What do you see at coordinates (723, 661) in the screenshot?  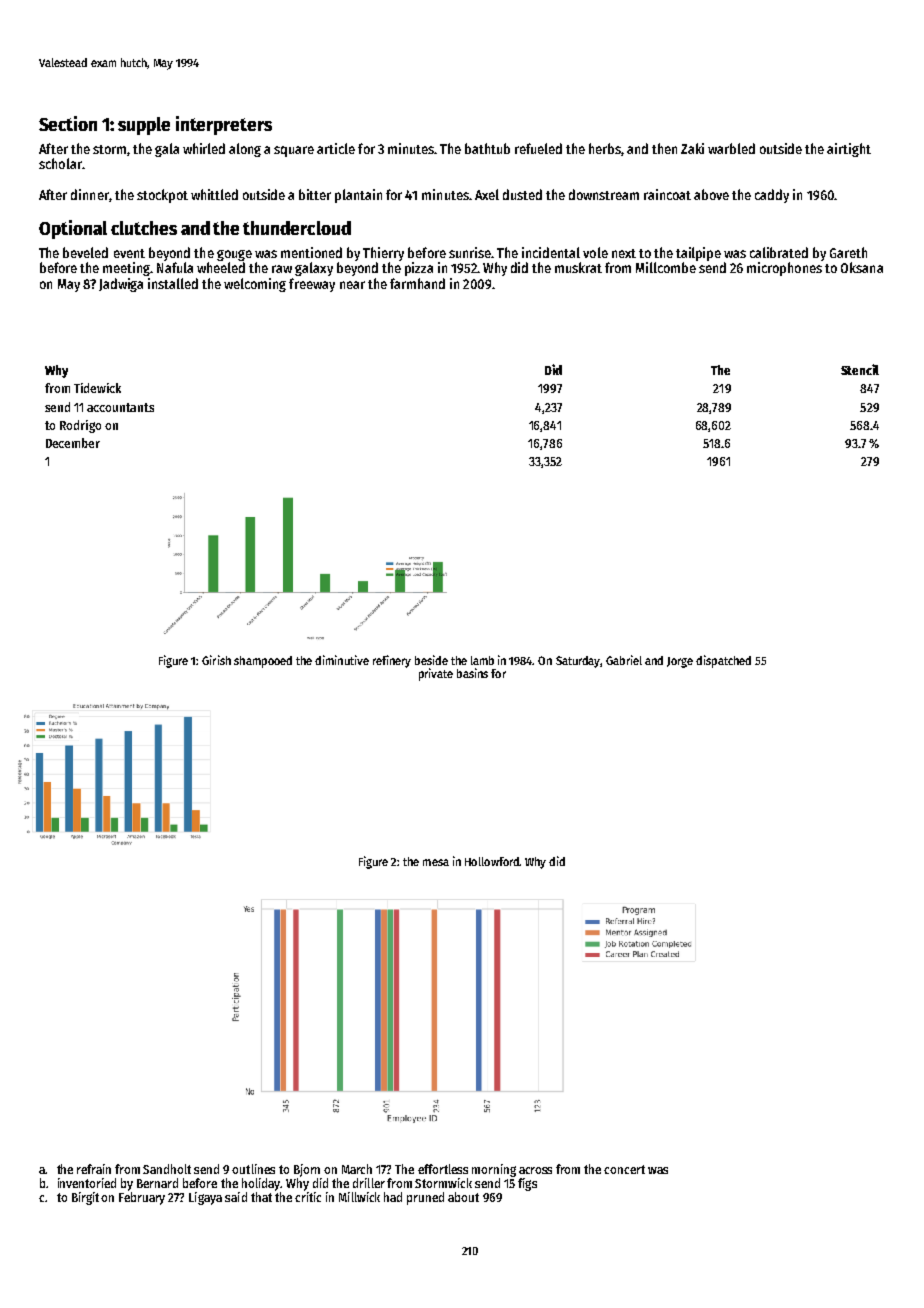 I see `dispatched` at bounding box center [723, 661].
